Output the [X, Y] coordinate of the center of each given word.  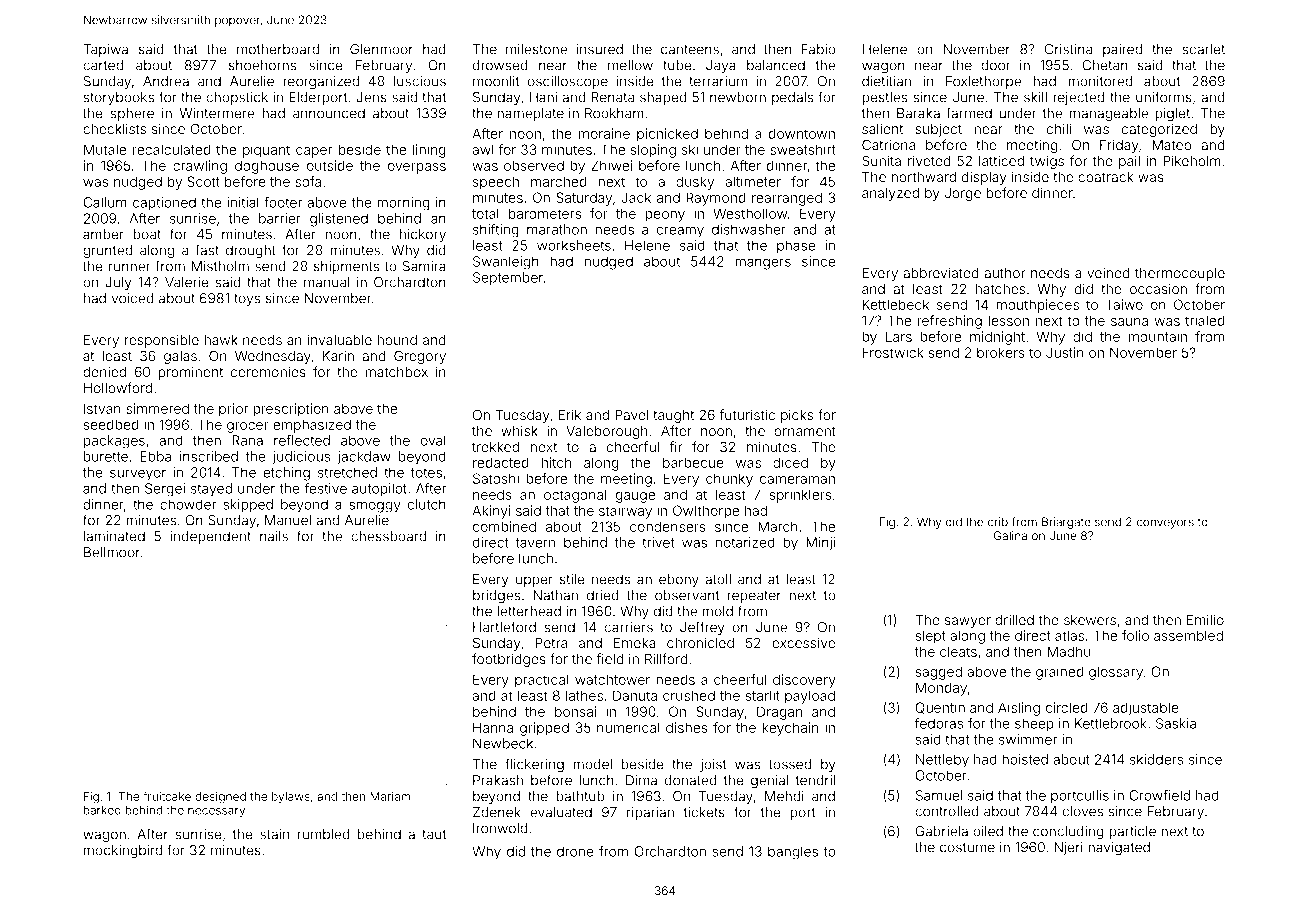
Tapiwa [105, 50]
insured [600, 49]
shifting [496, 231]
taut [434, 835]
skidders [1156, 759]
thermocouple [1180, 274]
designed [220, 798]
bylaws [291, 797]
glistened [339, 220]
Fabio [818, 49]
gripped [544, 729]
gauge [635, 497]
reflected [302, 440]
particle [1132, 832]
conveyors [1165, 524]
